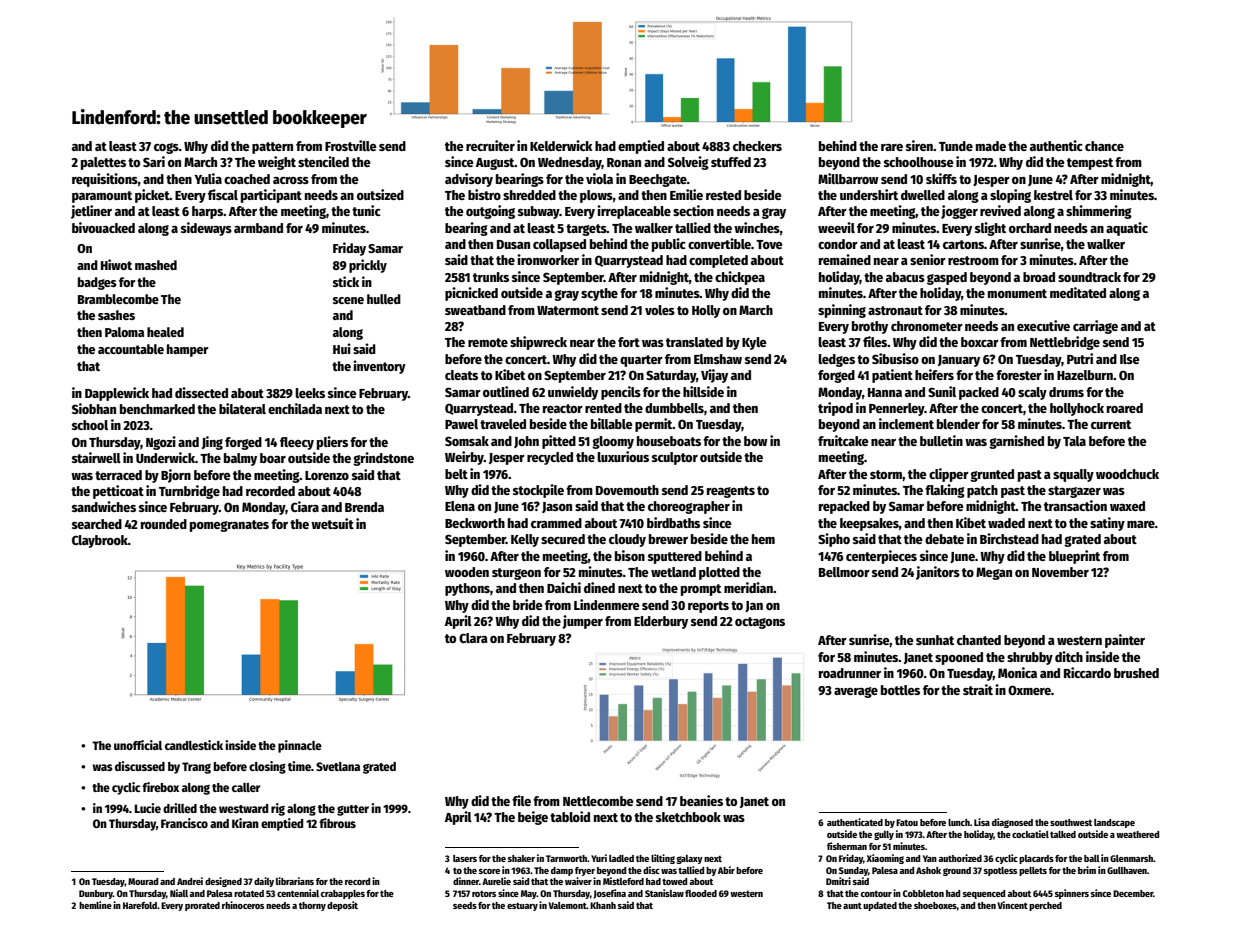  What do you see at coordinates (564, 587) in the document?
I see `Daichi` at bounding box center [564, 587].
